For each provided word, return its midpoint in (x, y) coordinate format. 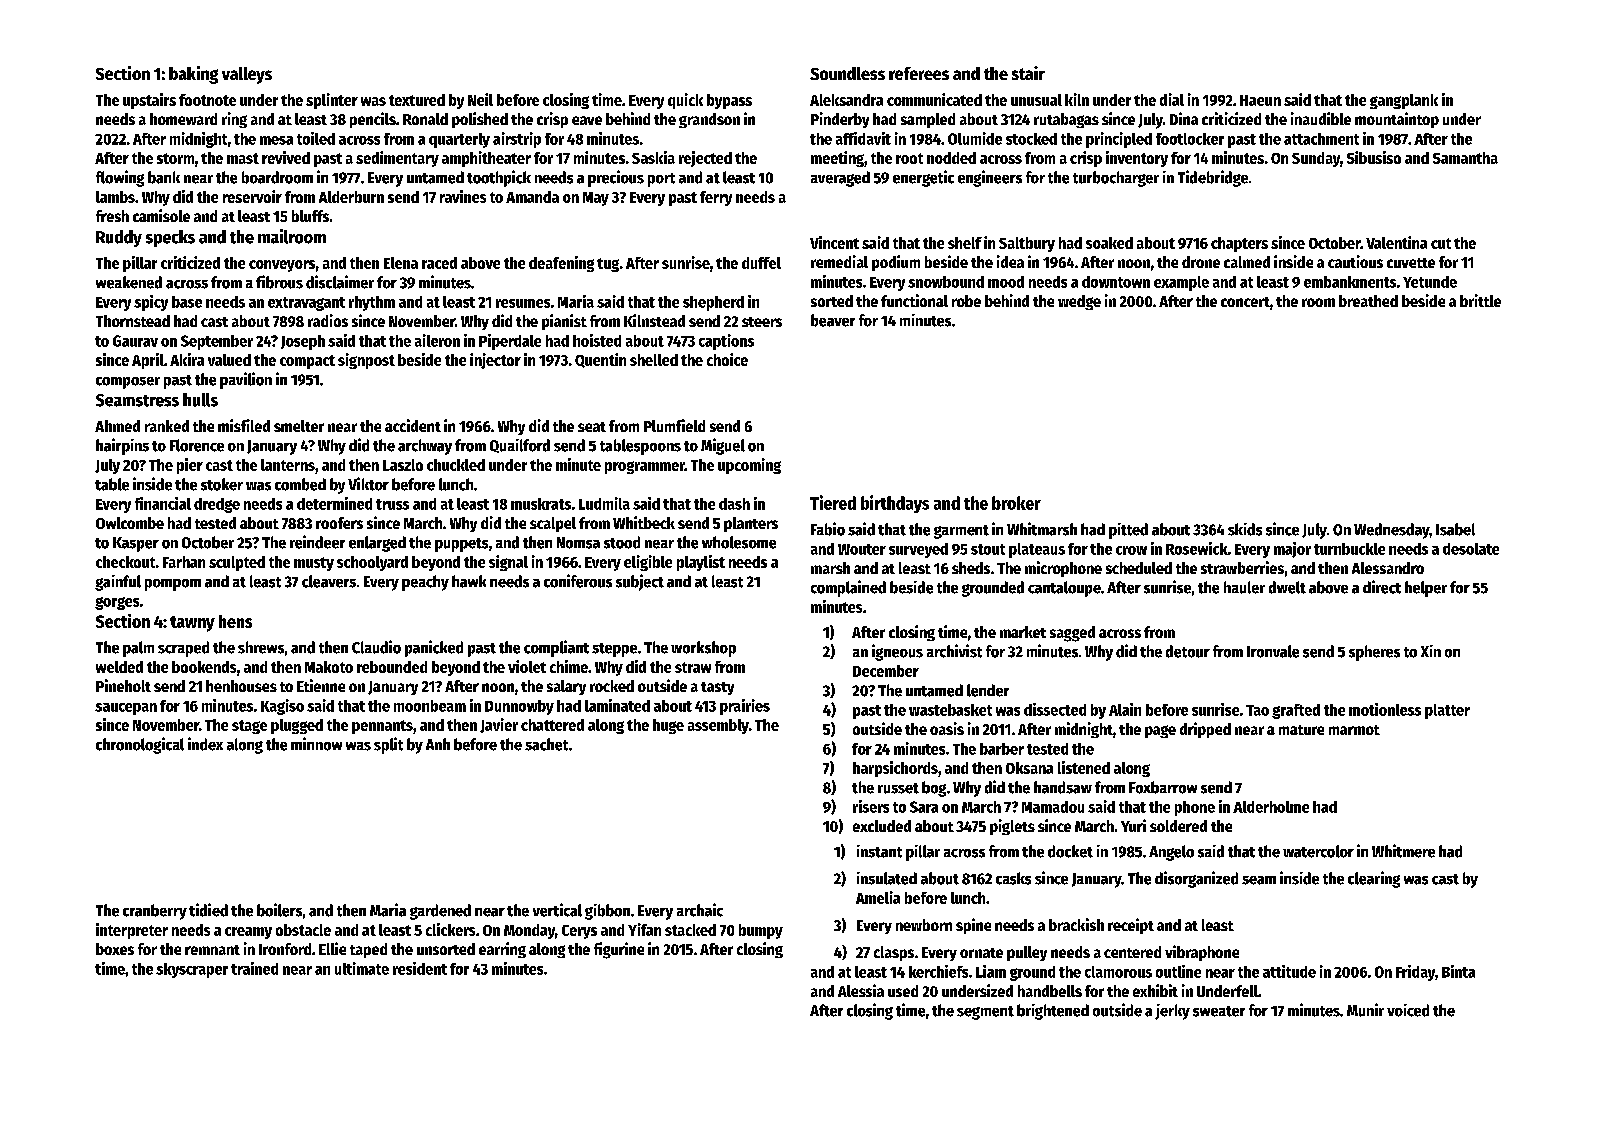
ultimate (362, 968)
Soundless (847, 73)
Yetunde (1430, 282)
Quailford (520, 446)
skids (1245, 529)
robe (966, 301)
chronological (140, 745)
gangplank (1404, 101)
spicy (151, 303)
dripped (1205, 730)
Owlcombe (130, 523)
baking (193, 75)
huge (668, 726)
